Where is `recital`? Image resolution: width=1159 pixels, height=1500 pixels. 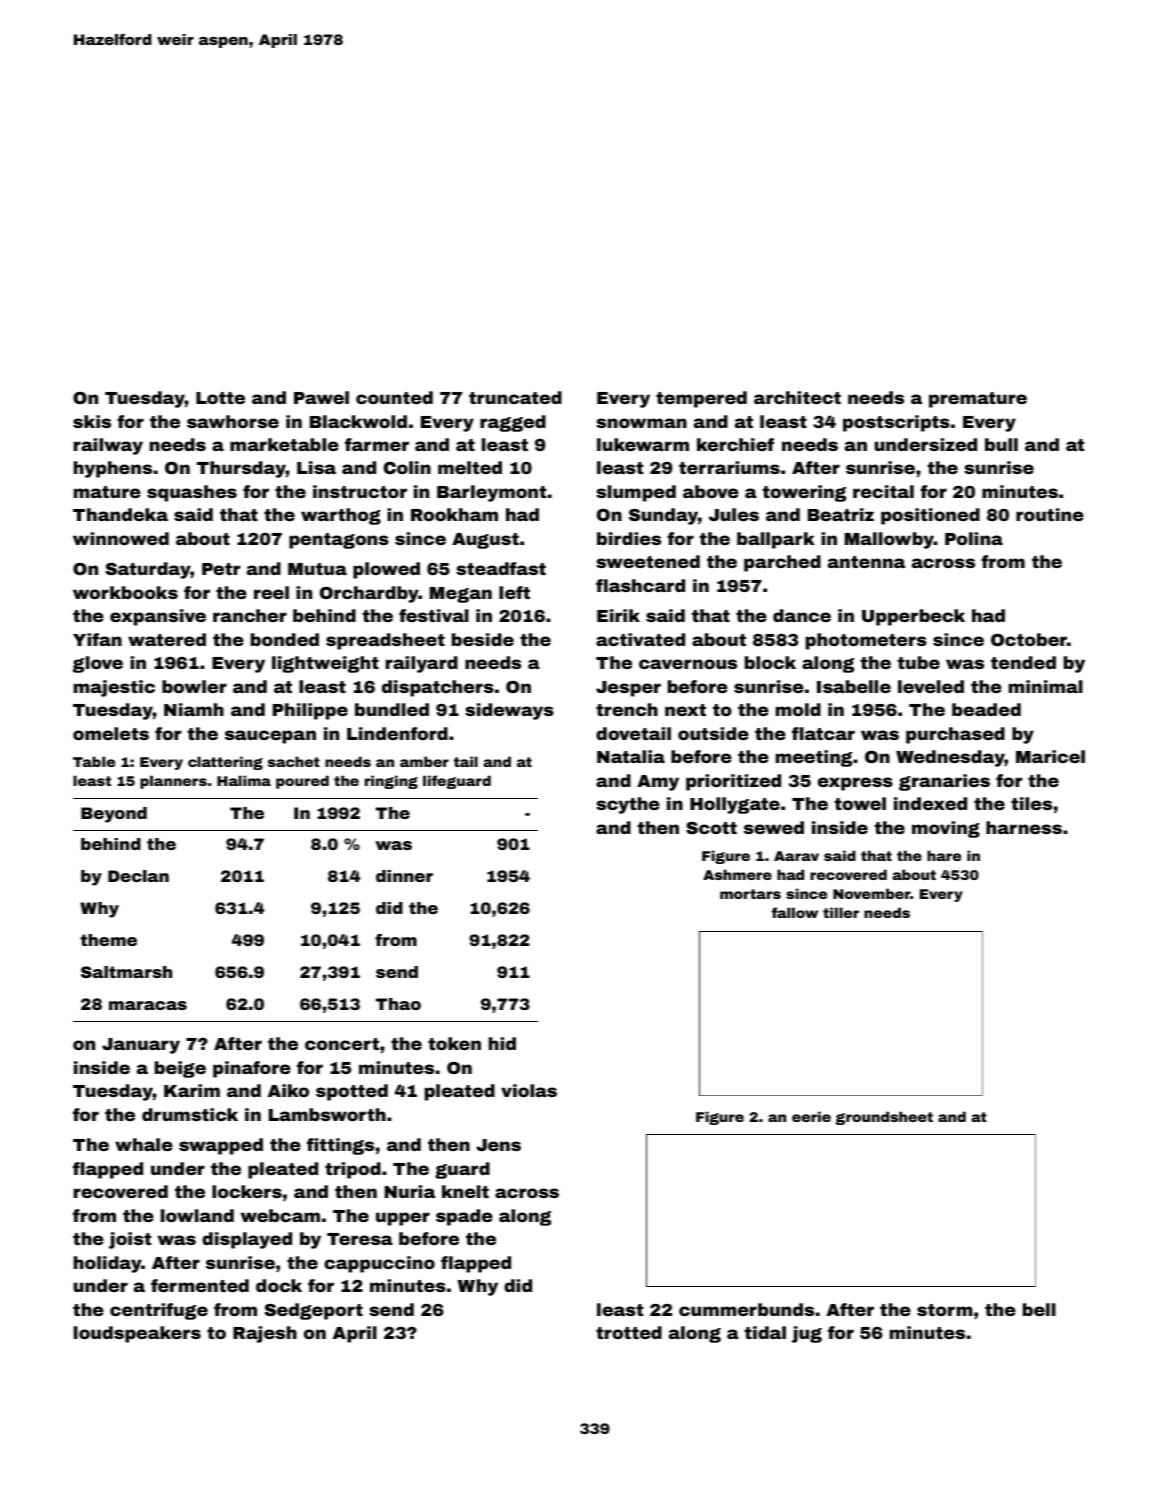
recital is located at coordinates (883, 491).
